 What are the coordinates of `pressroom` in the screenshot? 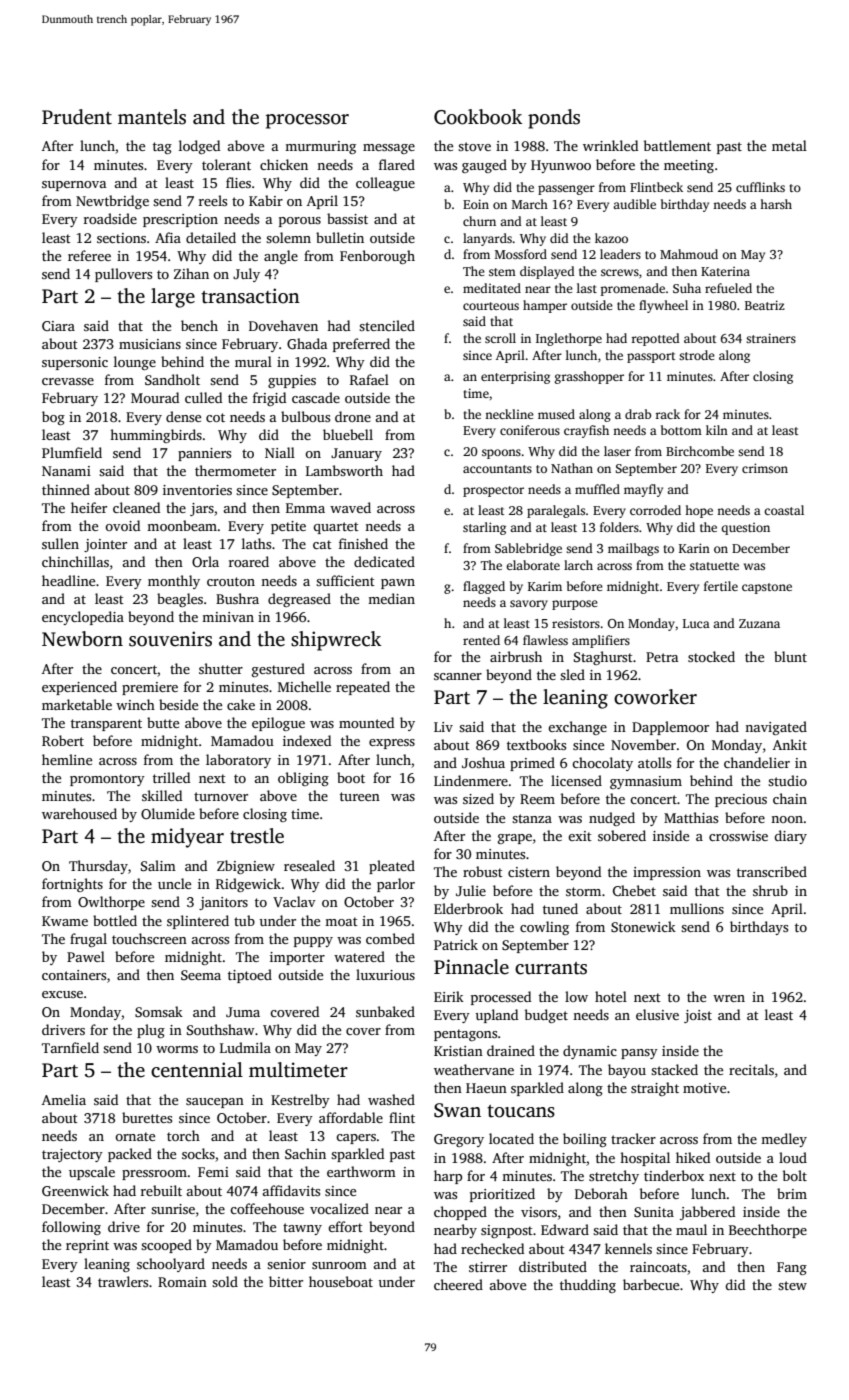 It's located at (154, 1175).
